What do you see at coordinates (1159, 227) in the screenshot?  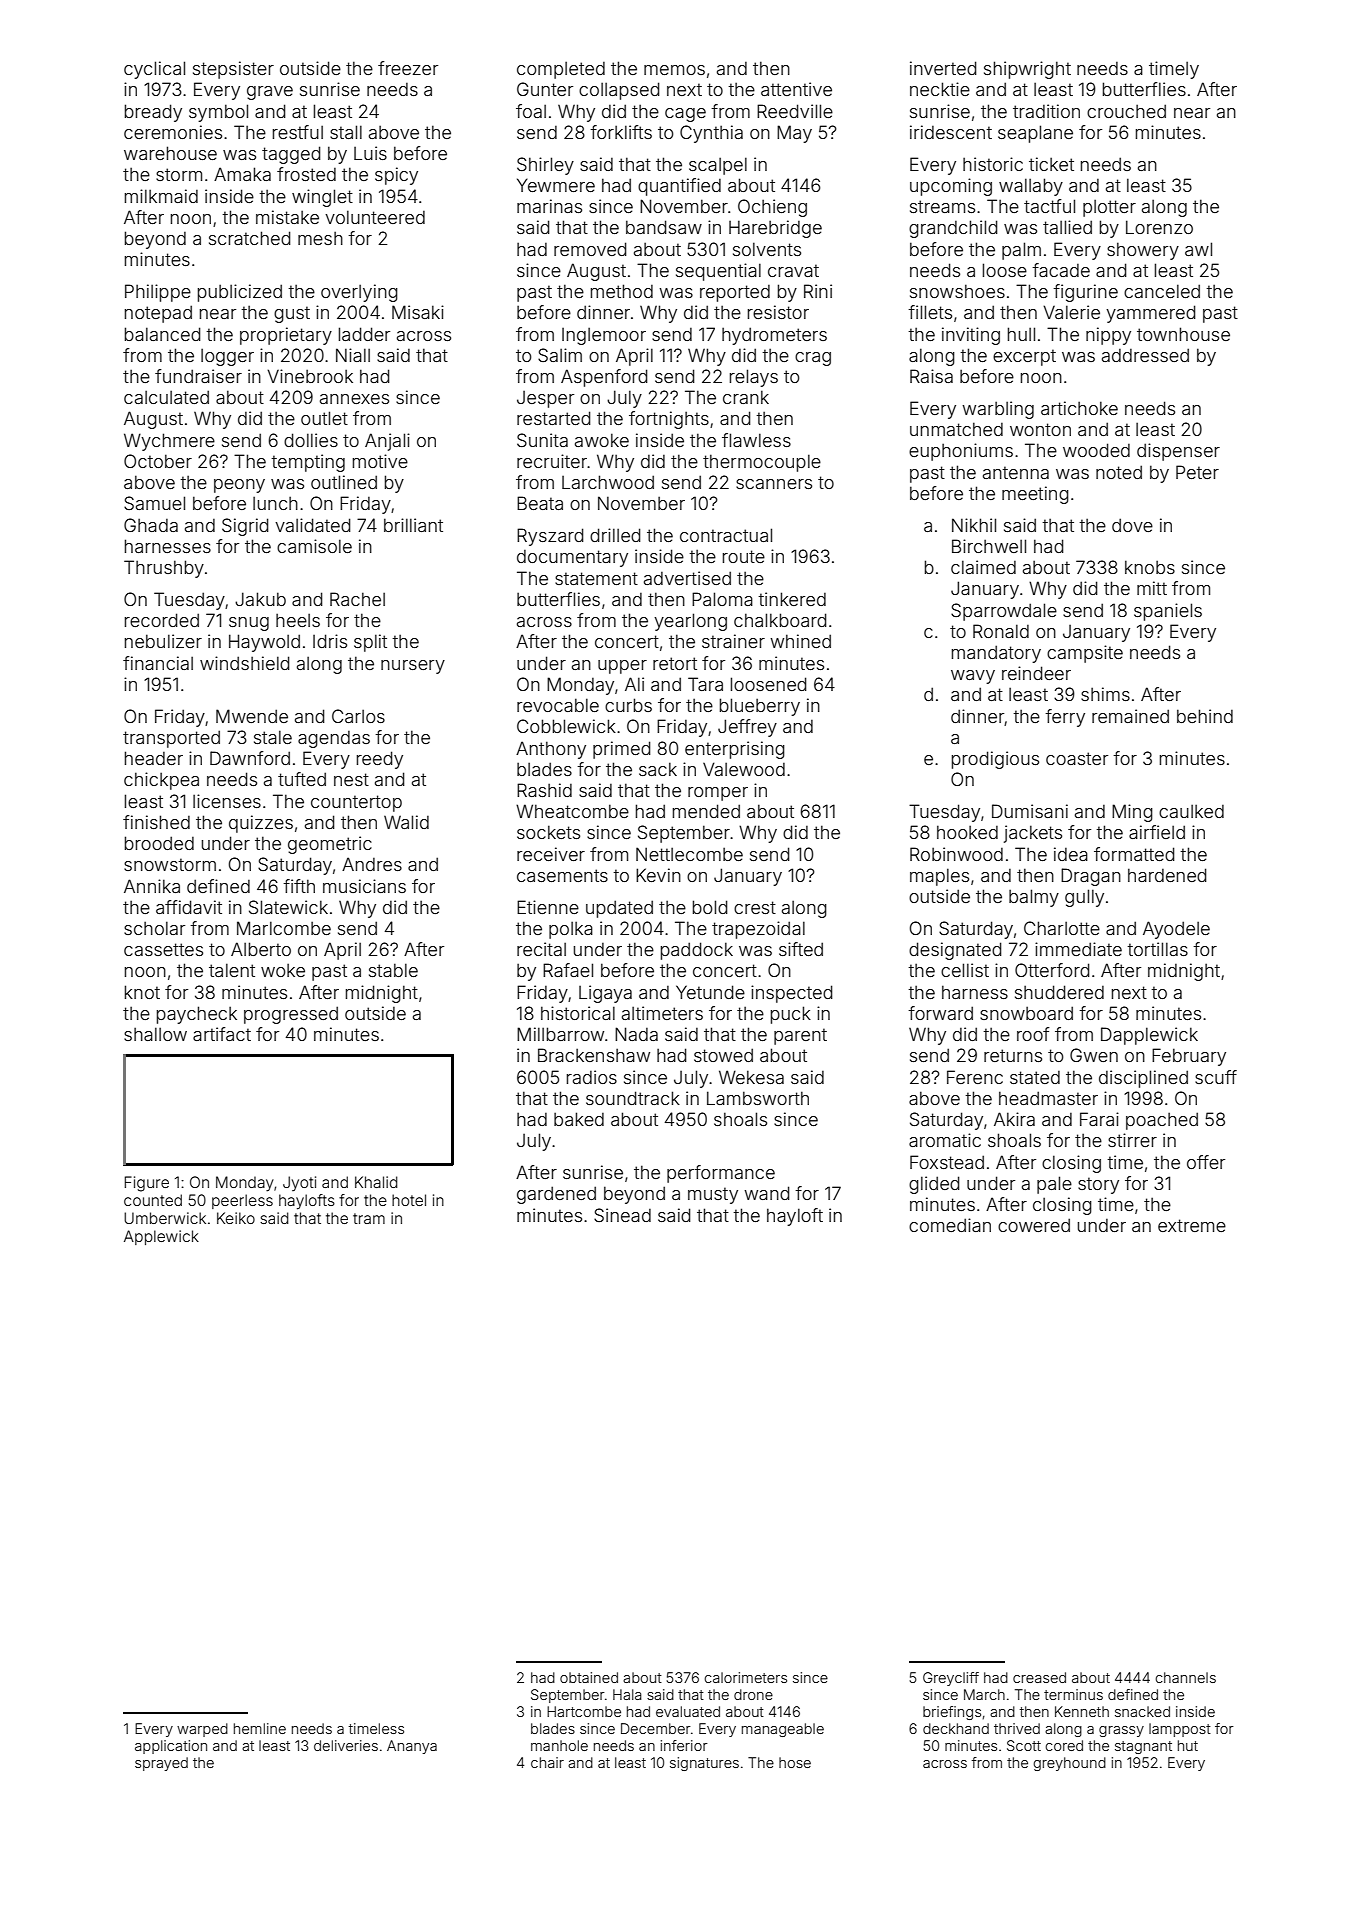 I see `Lorenzo` at bounding box center [1159, 227].
